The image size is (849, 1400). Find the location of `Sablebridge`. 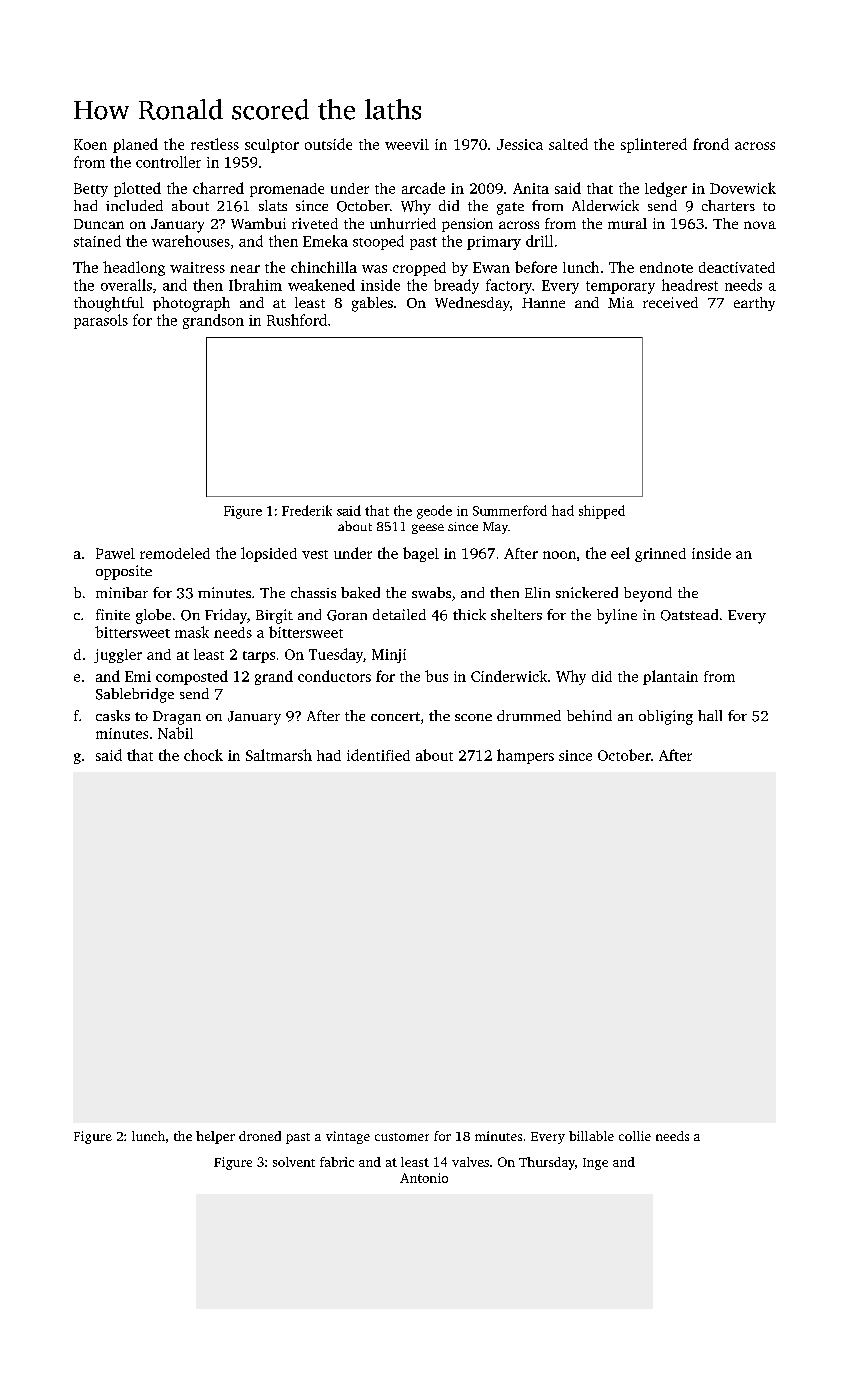

Sablebridge is located at coordinates (135, 695).
